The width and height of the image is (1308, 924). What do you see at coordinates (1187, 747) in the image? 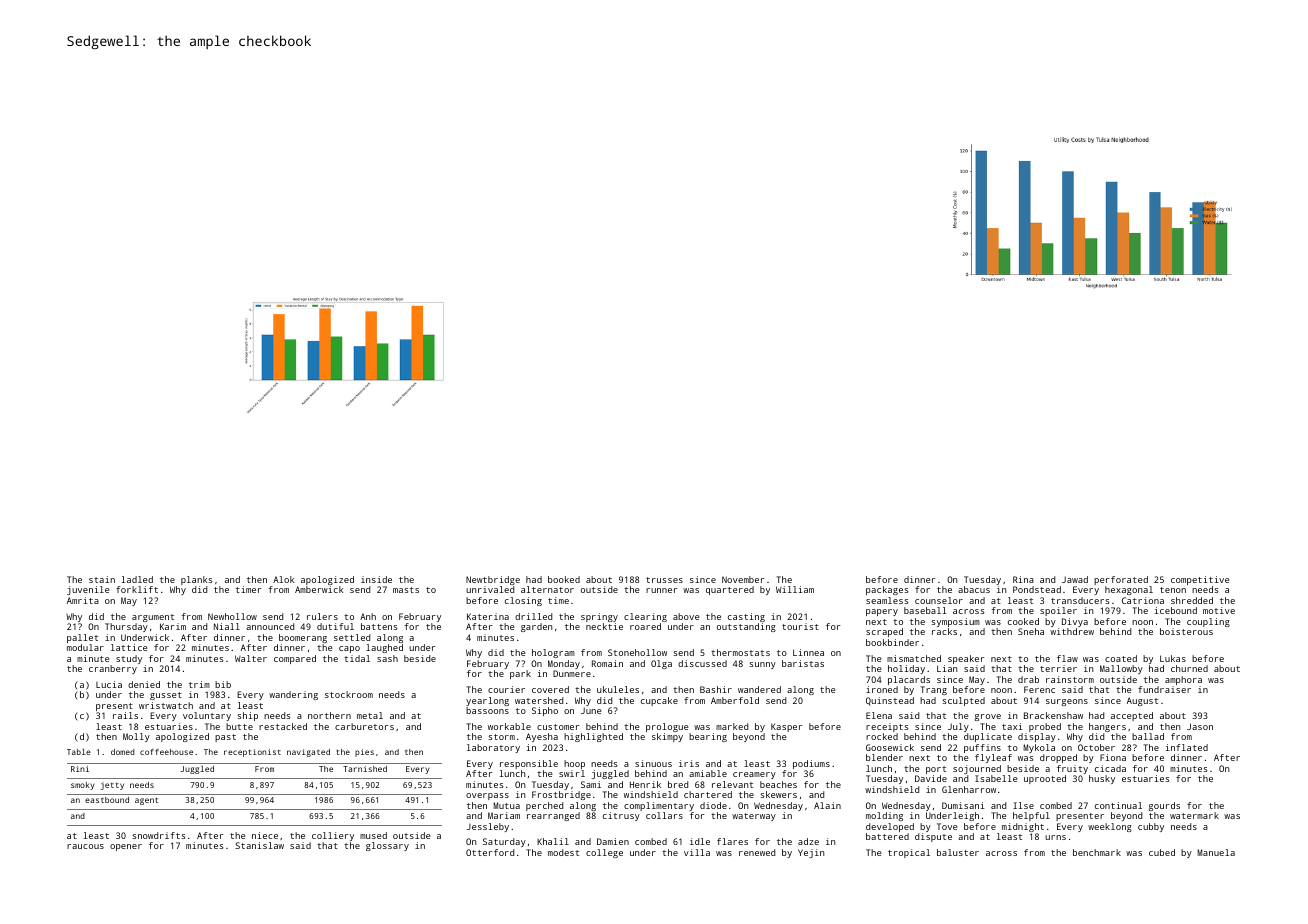
I see `inflated` at bounding box center [1187, 747].
